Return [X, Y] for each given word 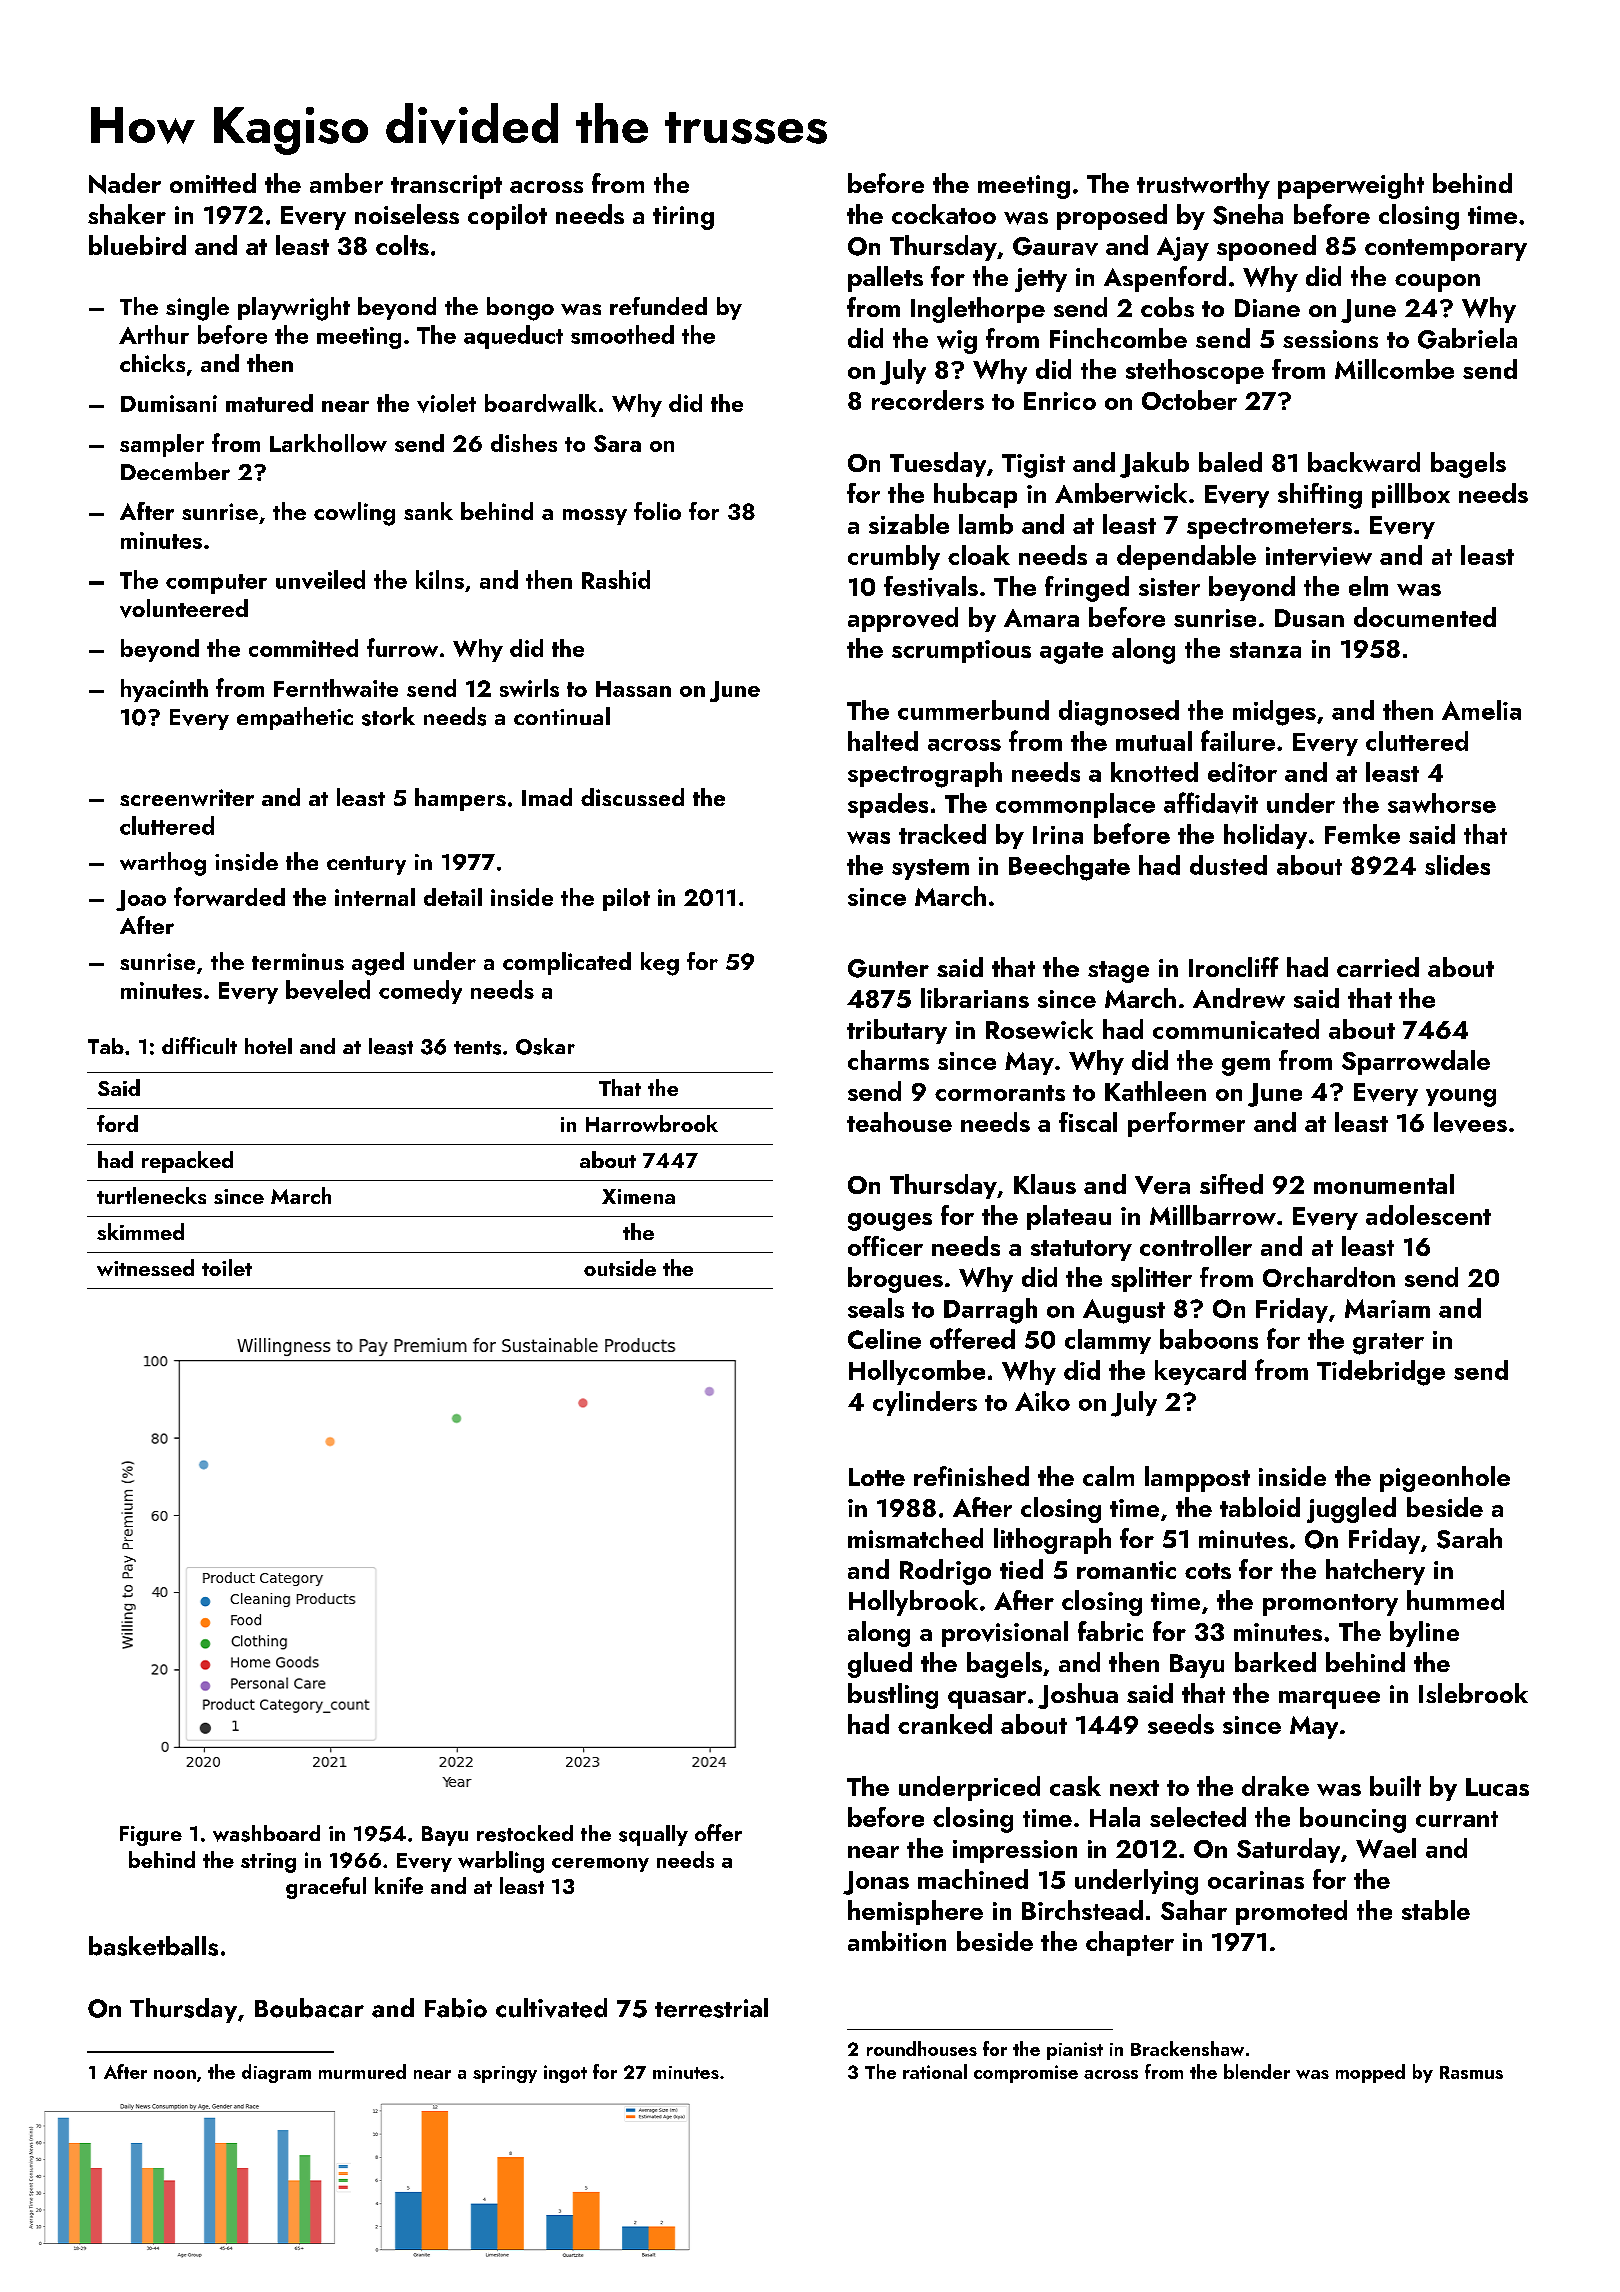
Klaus [1045, 1184]
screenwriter [187, 797]
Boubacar [309, 2008]
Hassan [633, 689]
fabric [1110, 1631]
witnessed [145, 1267]
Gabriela [1467, 338]
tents [477, 1048]
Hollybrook [913, 1603]
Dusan [1309, 618]
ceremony [600, 1865]
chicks [152, 363]
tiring [683, 218]
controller [1196, 1246]
